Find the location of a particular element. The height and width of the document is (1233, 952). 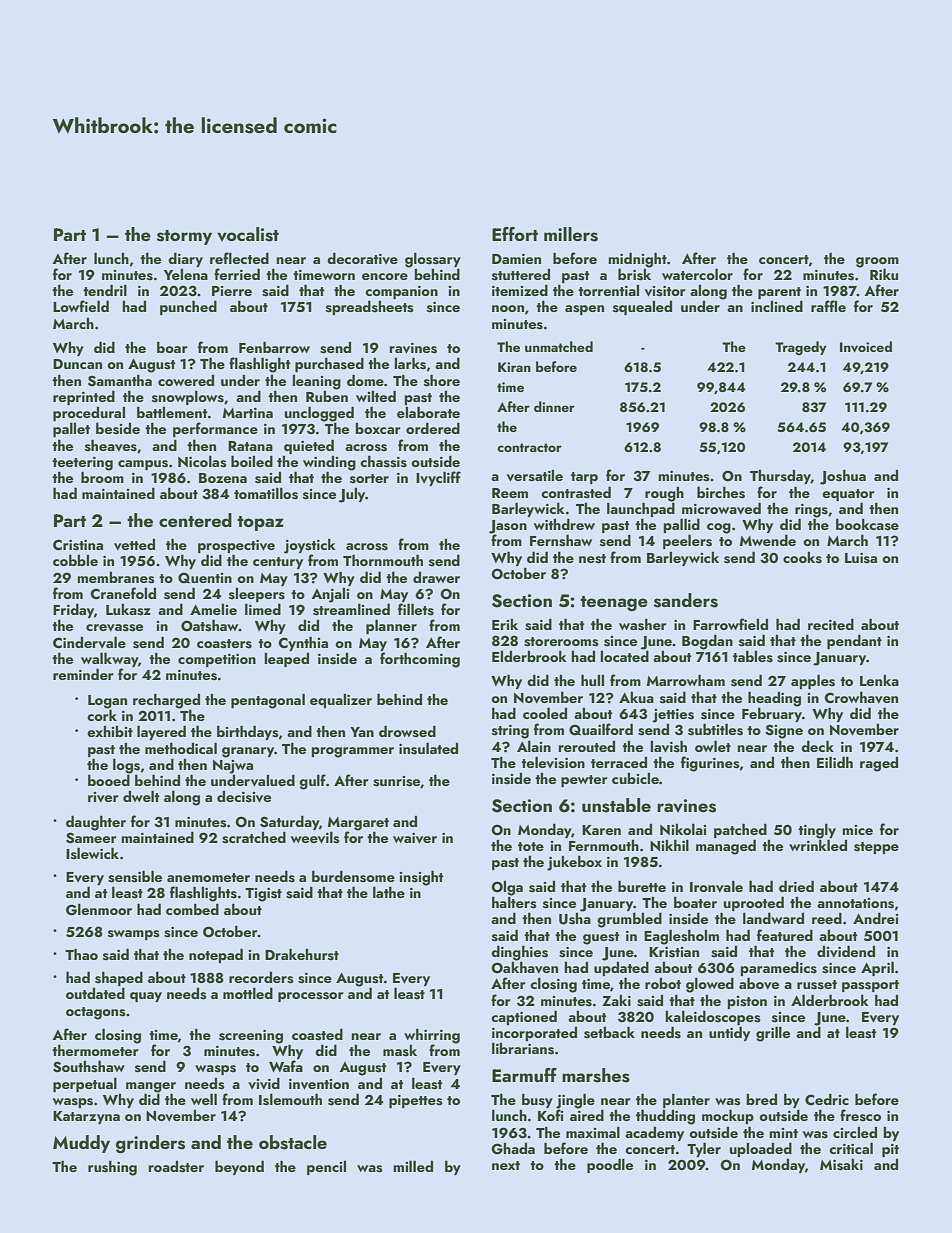

cubicle is located at coordinates (635, 778).
